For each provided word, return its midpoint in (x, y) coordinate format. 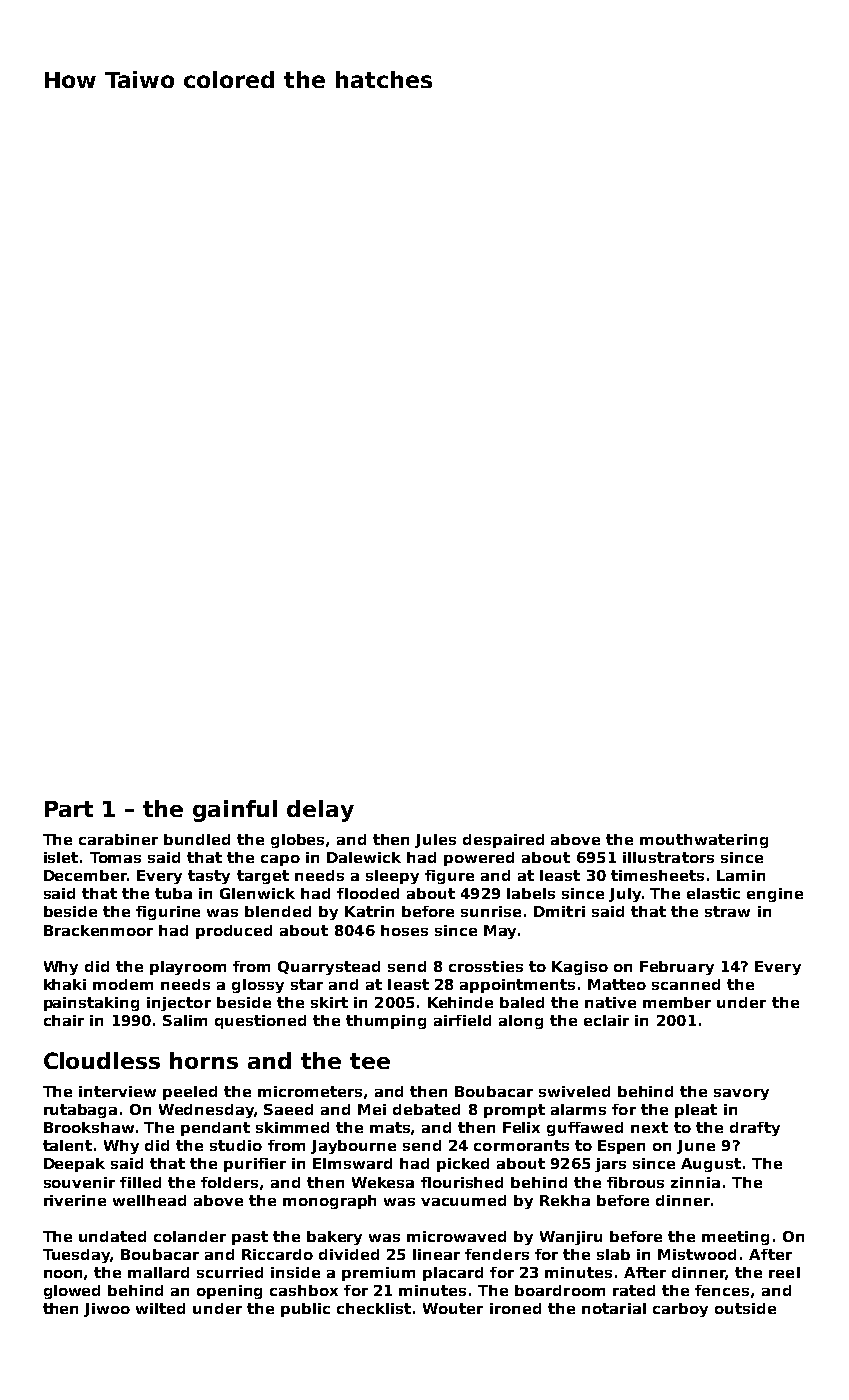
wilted (160, 1308)
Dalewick (364, 857)
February (677, 968)
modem (123, 984)
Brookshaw (89, 1127)
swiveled (574, 1091)
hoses (404, 930)
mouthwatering (704, 841)
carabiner (118, 839)
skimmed (292, 1127)
